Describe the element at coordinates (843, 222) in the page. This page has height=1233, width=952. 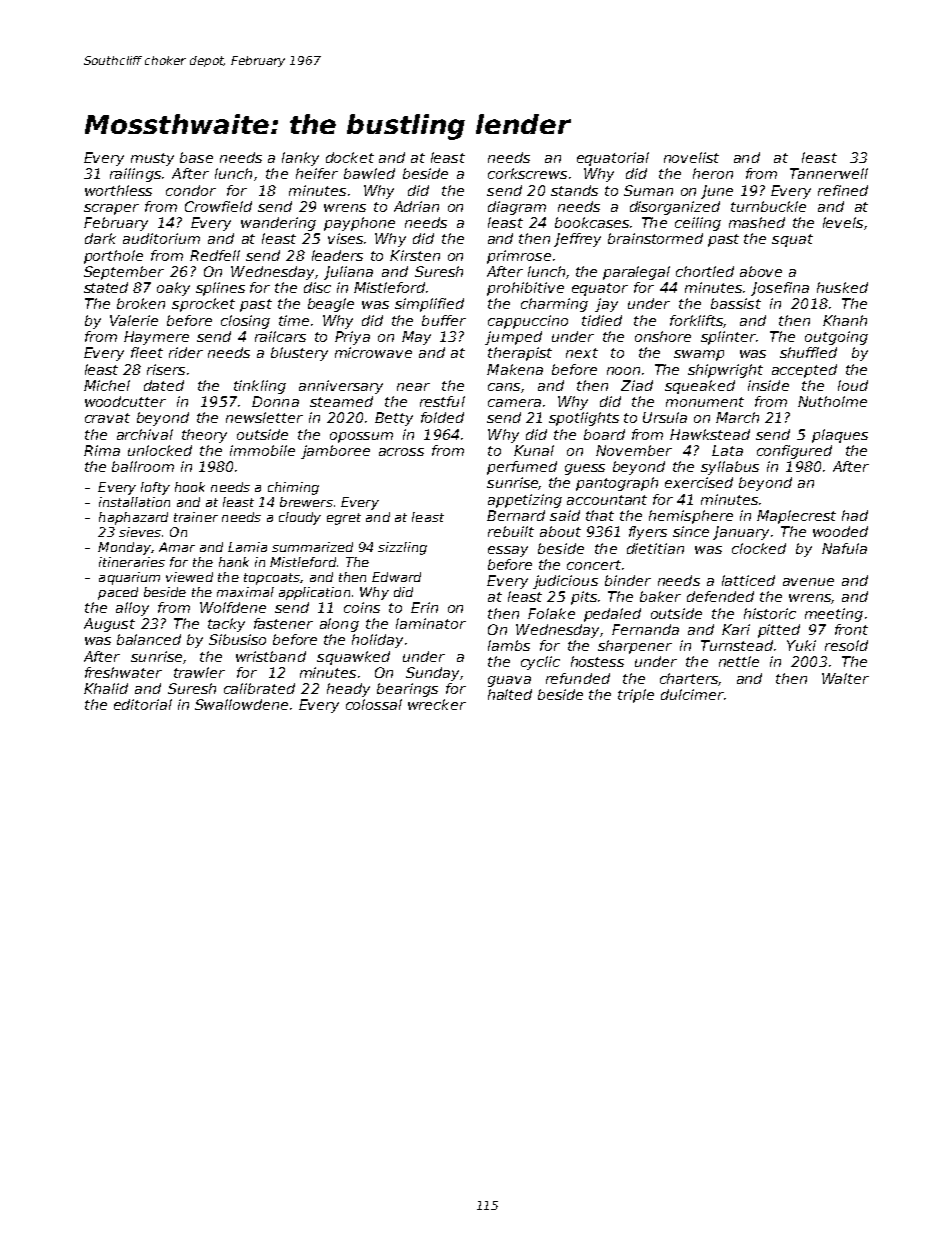
I see `levels` at that location.
